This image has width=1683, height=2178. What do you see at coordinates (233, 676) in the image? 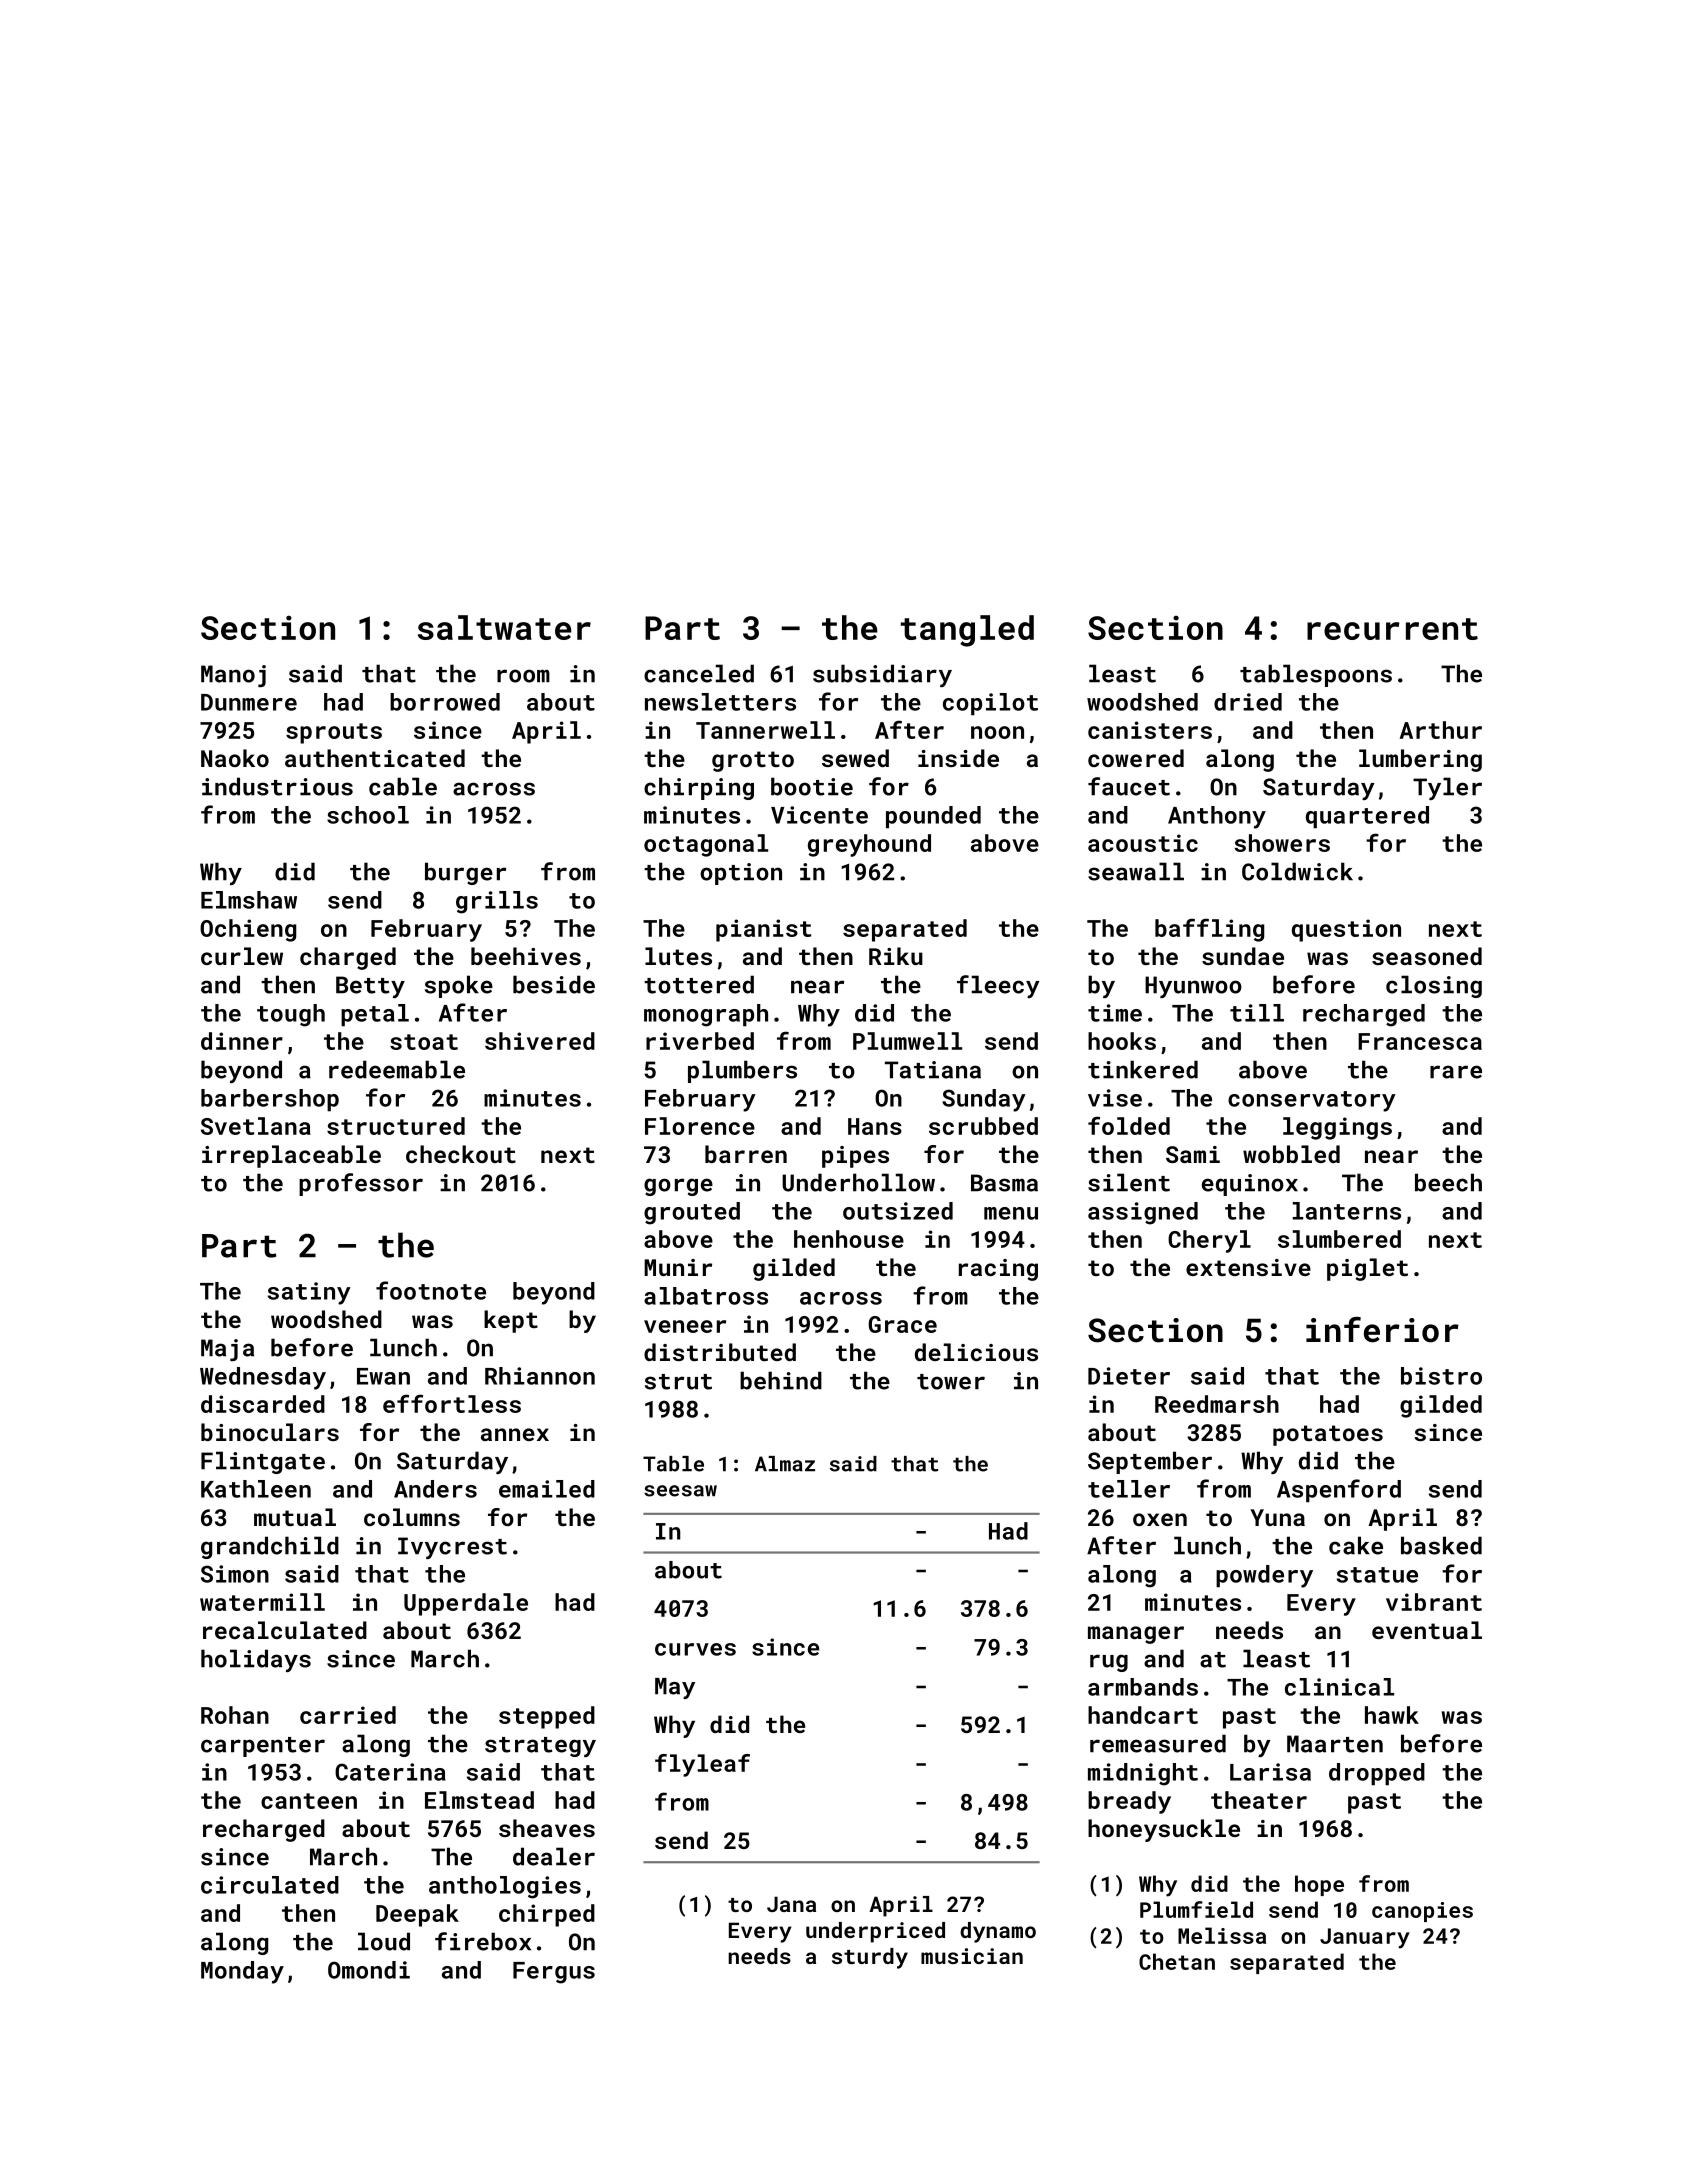
I see `Manoj` at bounding box center [233, 676].
